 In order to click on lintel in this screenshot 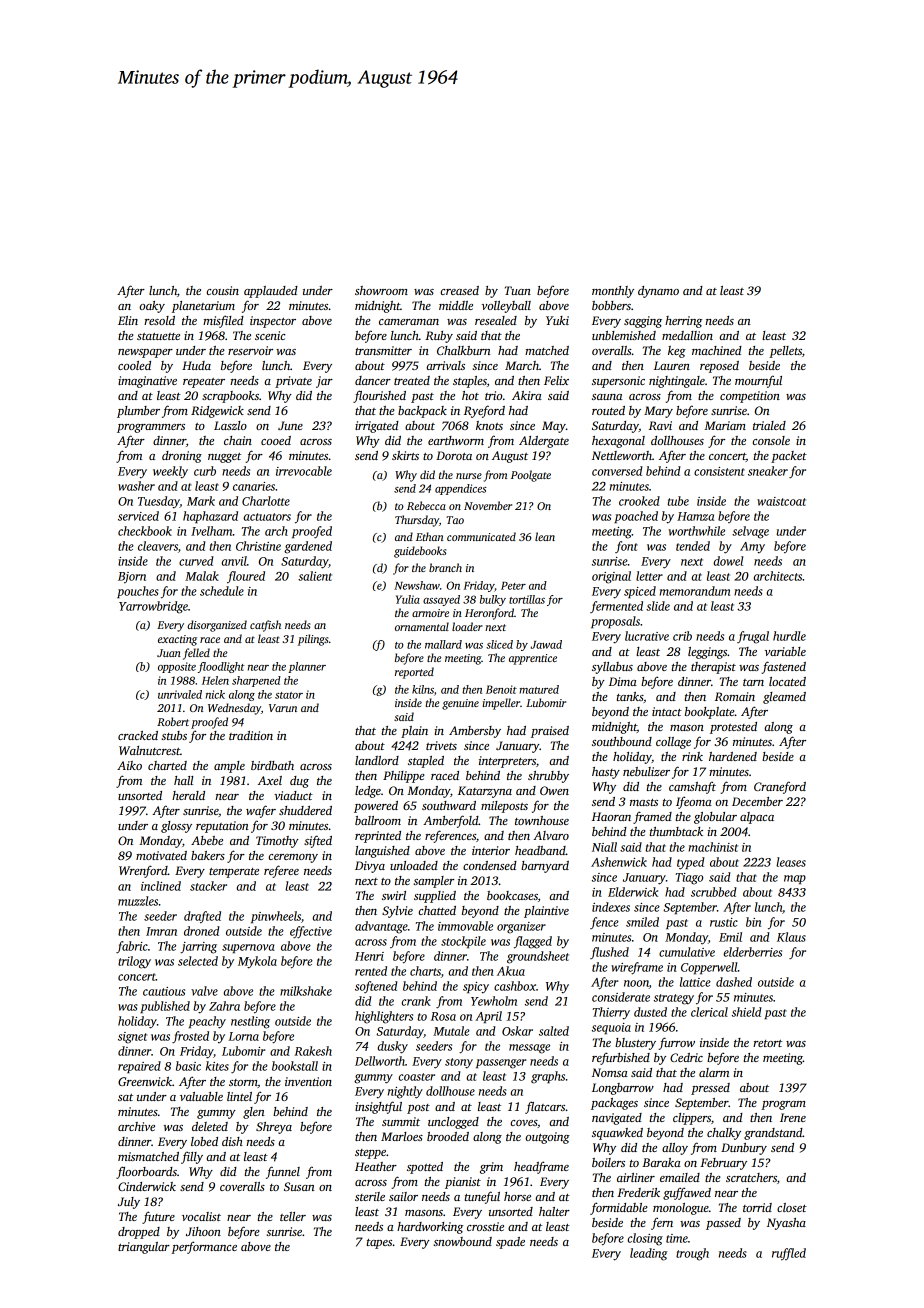, I will do `click(239, 1096)`.
